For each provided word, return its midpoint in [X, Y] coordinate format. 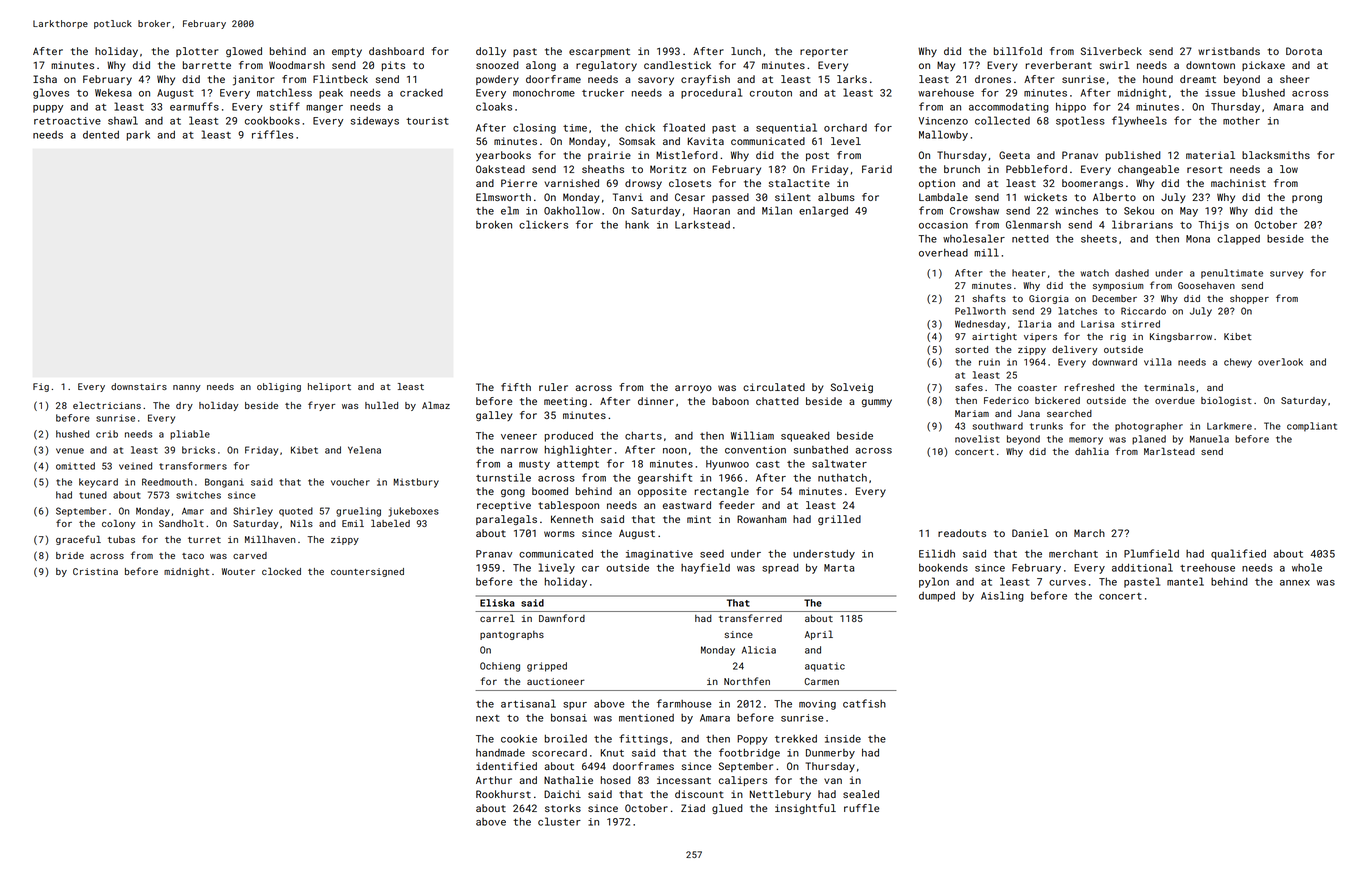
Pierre [519, 183]
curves [1067, 583]
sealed [861, 794]
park [138, 136]
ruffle [861, 808]
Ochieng [500, 667]
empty [347, 53]
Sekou [1139, 211]
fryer [321, 406]
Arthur [494, 780]
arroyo [693, 389]
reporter [824, 52]
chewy [1238, 363]
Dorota [1304, 51]
